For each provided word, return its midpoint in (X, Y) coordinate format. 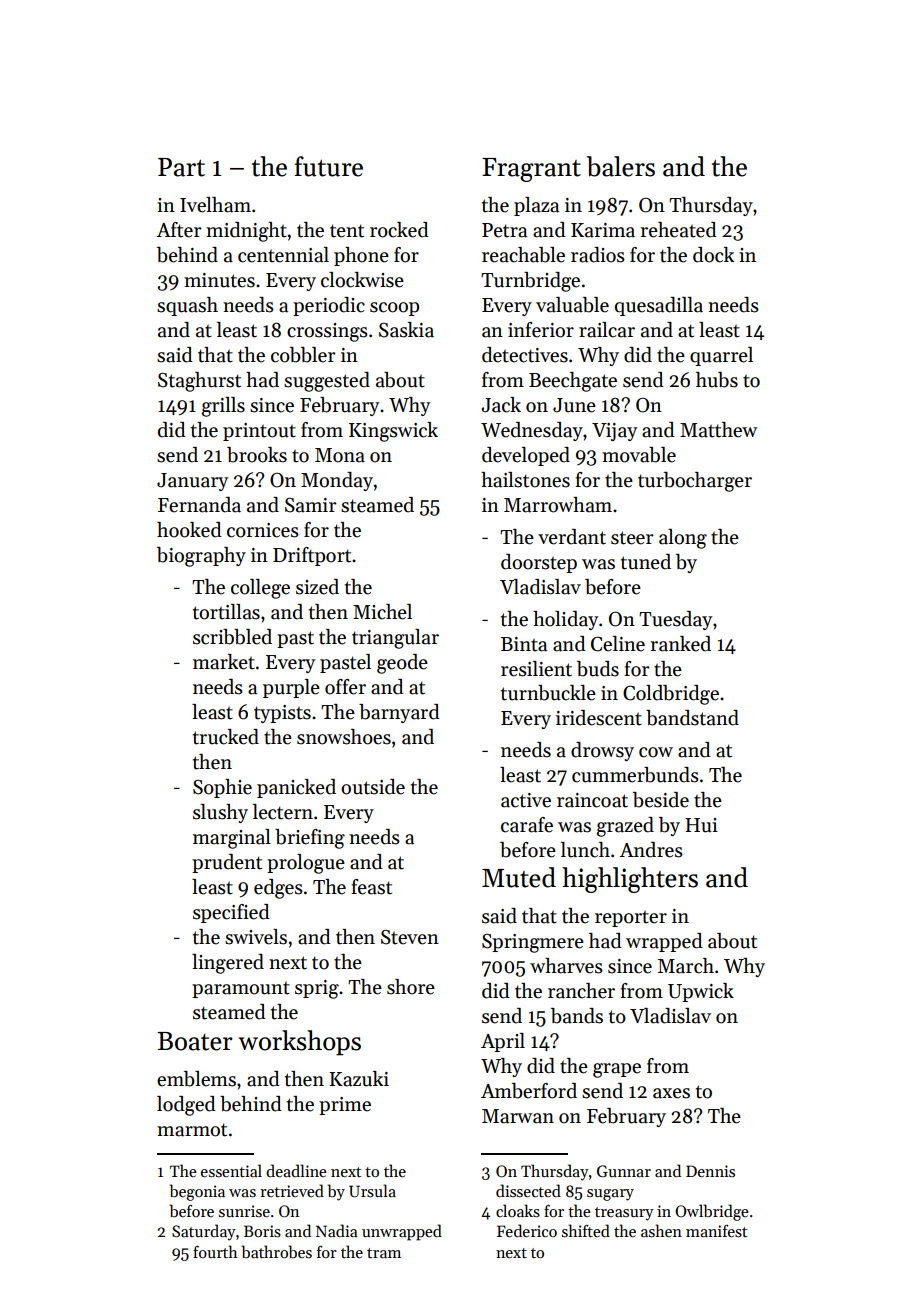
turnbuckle (548, 693)
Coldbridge (671, 695)
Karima (603, 230)
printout (259, 432)
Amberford (529, 1091)
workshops (299, 1043)
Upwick (701, 992)
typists (282, 714)
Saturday (204, 1232)
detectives (525, 355)
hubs (717, 380)
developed (526, 456)
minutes (219, 280)
